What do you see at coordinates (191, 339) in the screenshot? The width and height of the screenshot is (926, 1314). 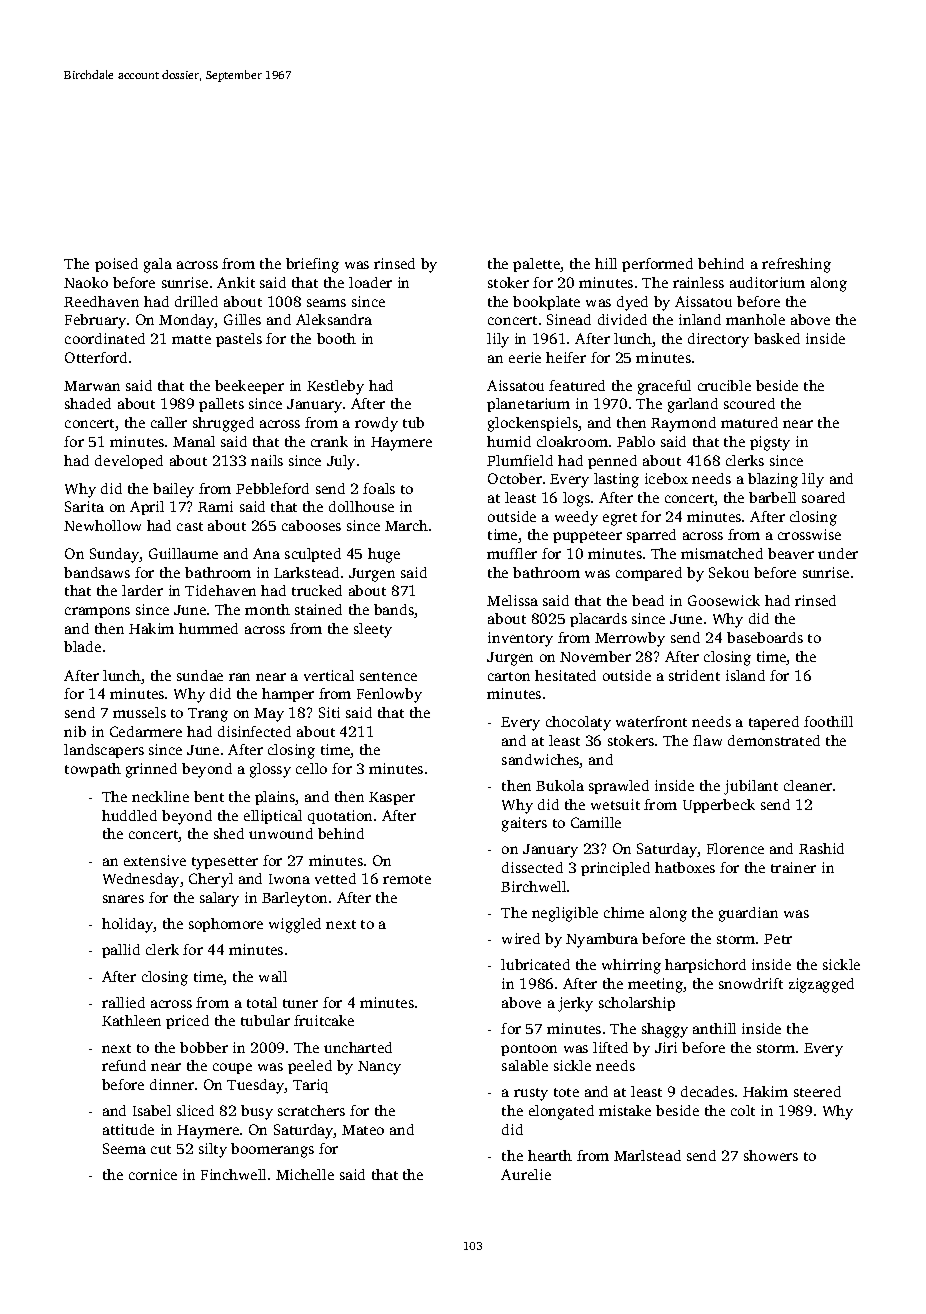 I see `matte` at bounding box center [191, 339].
